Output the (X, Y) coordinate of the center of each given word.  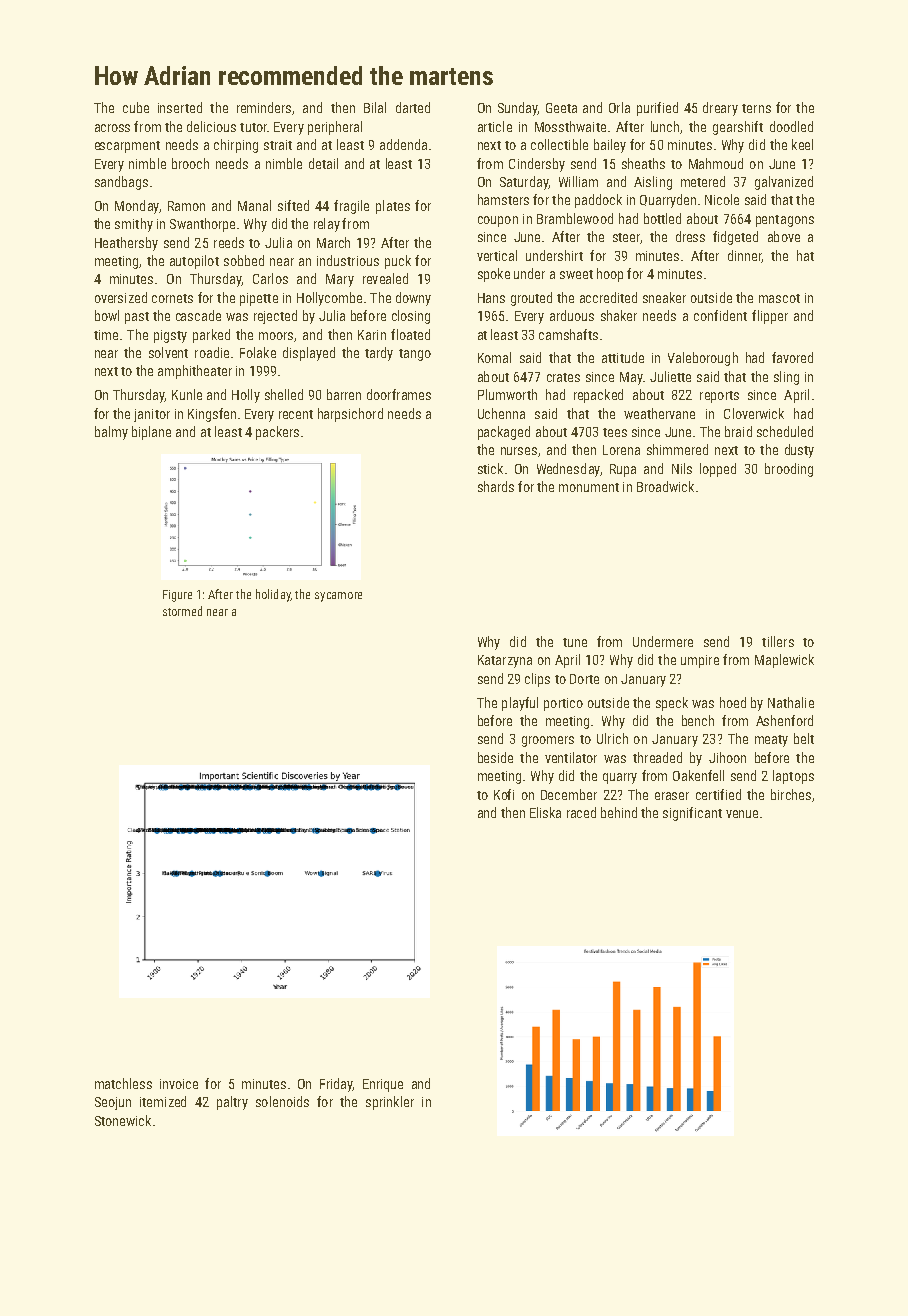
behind (619, 812)
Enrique (383, 1085)
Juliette (670, 376)
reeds (229, 242)
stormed (182, 611)
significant (692, 814)
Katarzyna (505, 661)
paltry (232, 1103)
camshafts (568, 334)
